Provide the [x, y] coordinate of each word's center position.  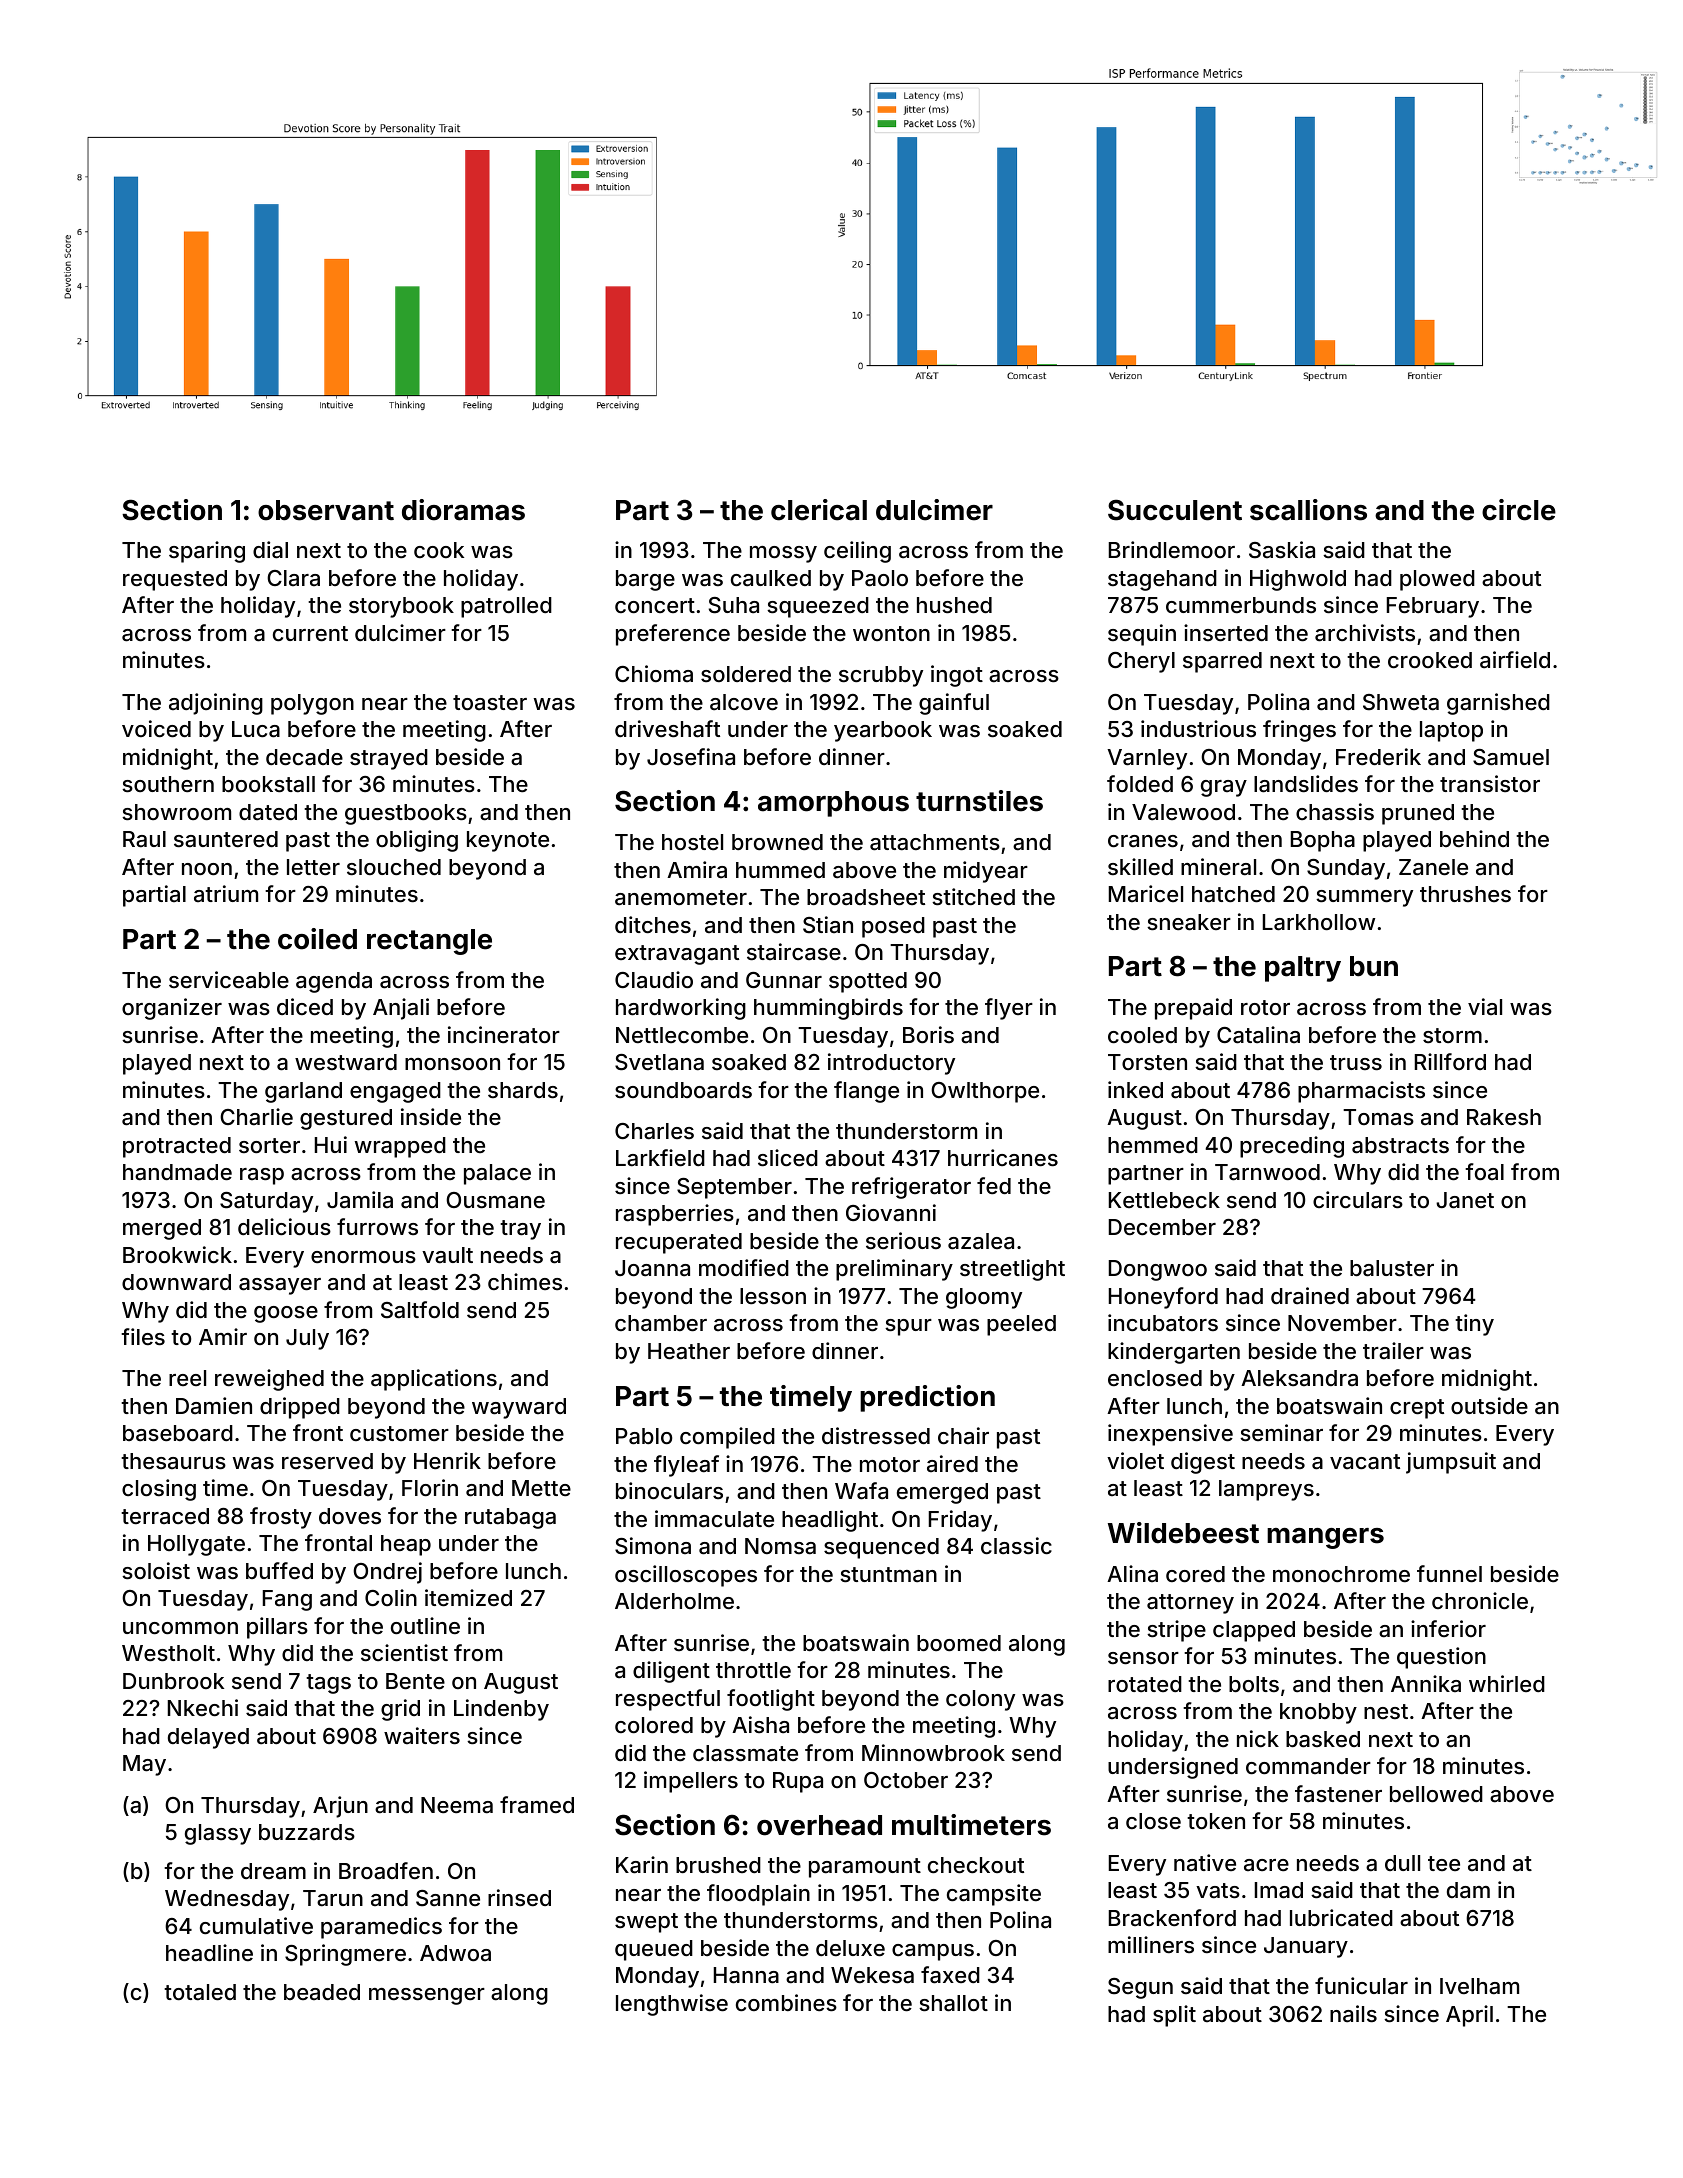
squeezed [818, 607]
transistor [1490, 784]
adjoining [216, 704]
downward [176, 1282]
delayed [208, 1738]
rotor [1265, 1007]
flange [866, 1092]
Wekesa [872, 1975]
